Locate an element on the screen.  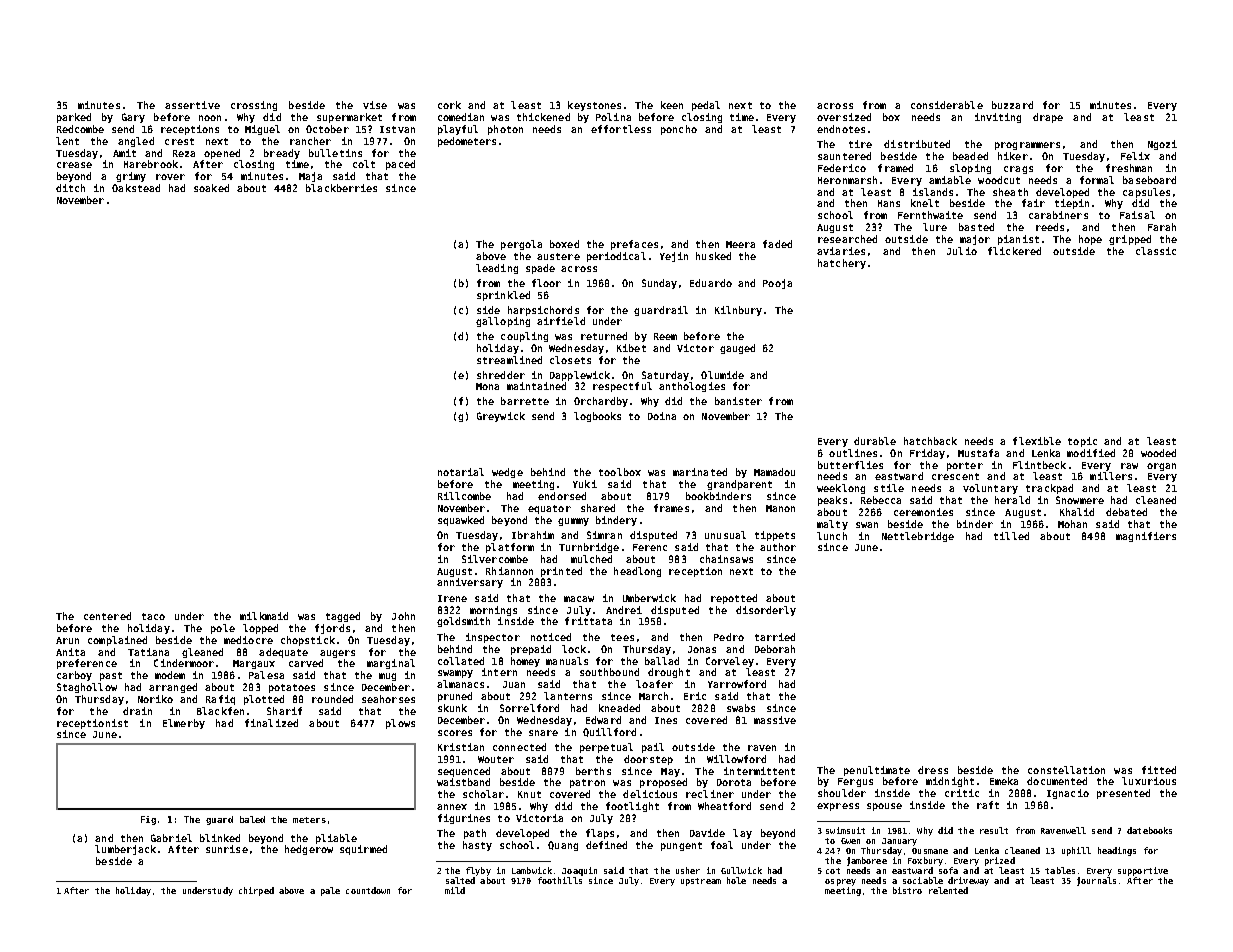
blackberries is located at coordinates (341, 188).
